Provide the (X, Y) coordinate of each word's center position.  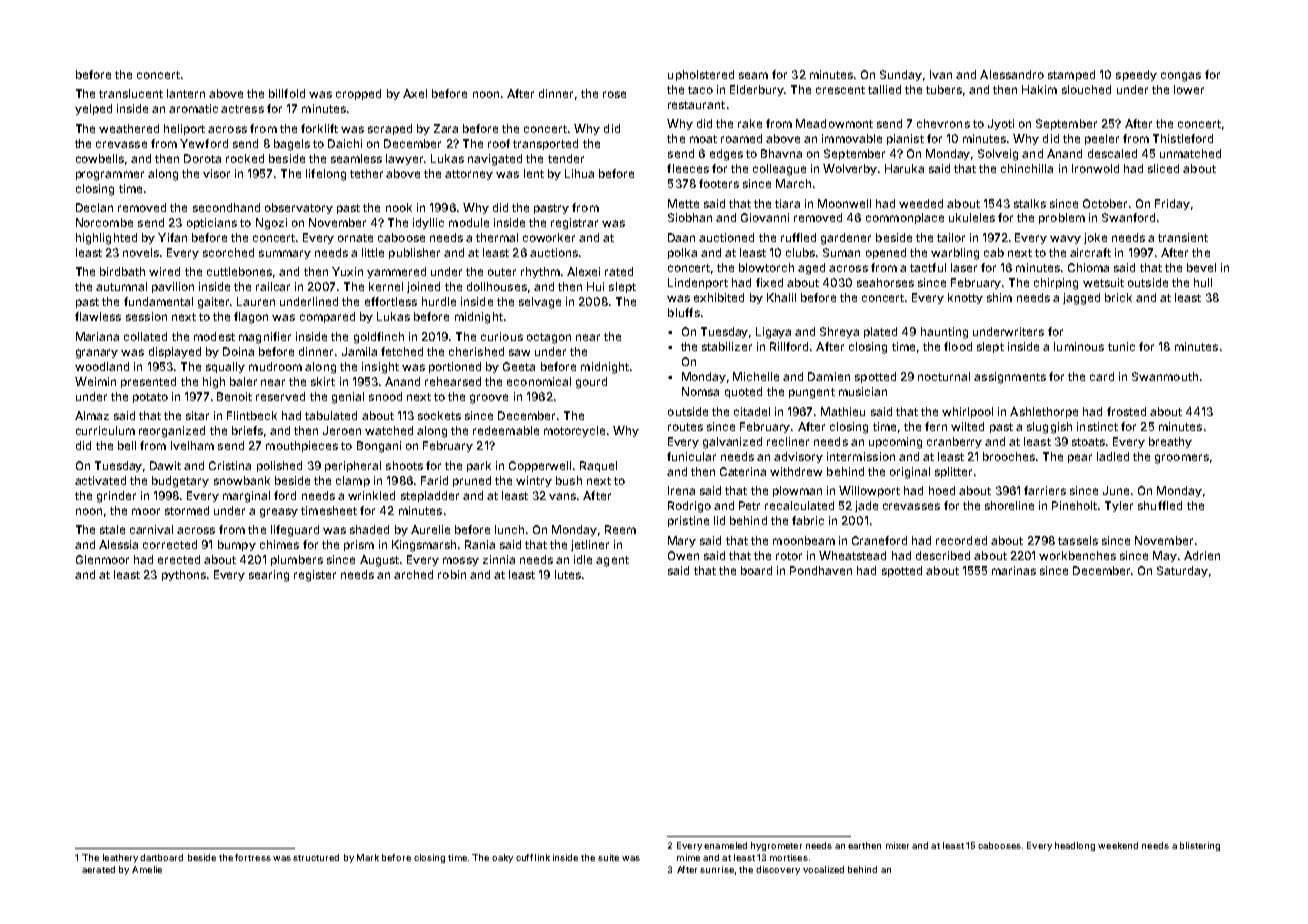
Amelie (147, 869)
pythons (184, 575)
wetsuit (1103, 282)
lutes (568, 574)
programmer (110, 176)
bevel (1201, 267)
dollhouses (497, 286)
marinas (1014, 570)
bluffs (684, 312)
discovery (778, 870)
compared (327, 317)
